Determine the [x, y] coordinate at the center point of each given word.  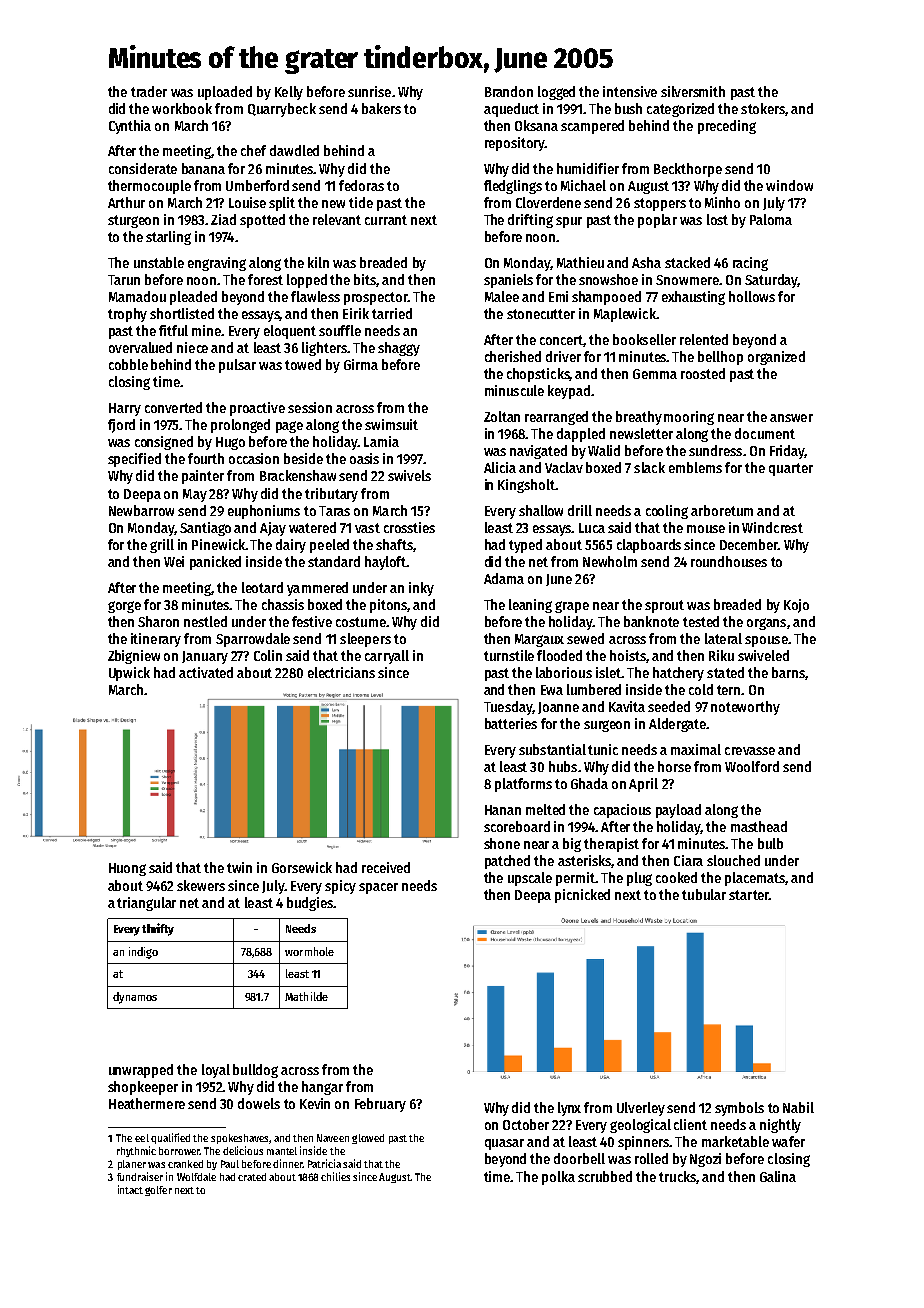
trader [149, 91]
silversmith [693, 91]
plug [639, 879]
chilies [335, 1176]
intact [130, 1189]
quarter [791, 469]
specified [134, 460]
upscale [530, 879]
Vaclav [564, 467]
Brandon [509, 91]
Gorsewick [302, 867]
